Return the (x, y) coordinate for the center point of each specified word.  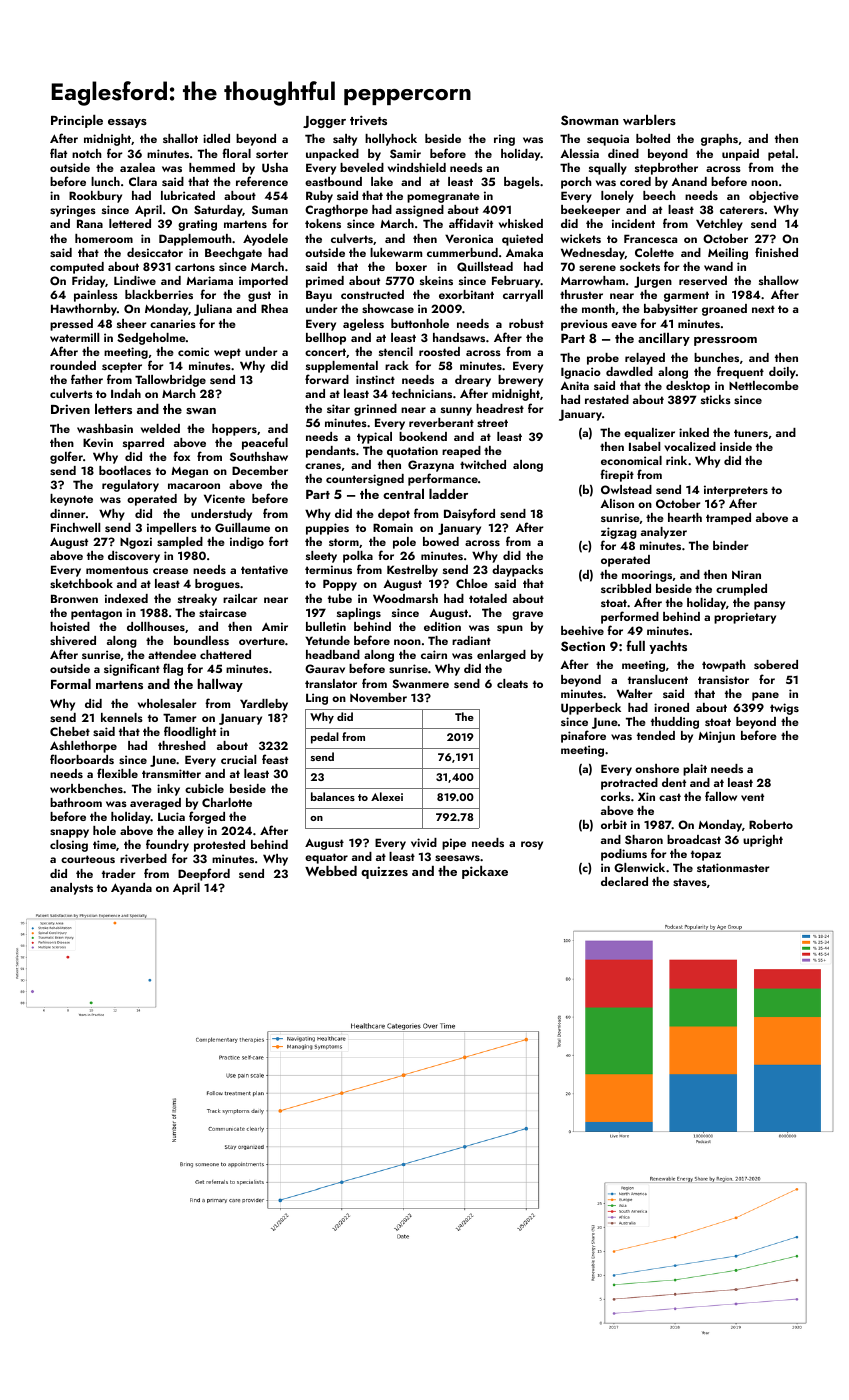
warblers (649, 120)
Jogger (324, 122)
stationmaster (733, 867)
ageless (363, 325)
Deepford (204, 874)
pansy (769, 605)
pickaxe (485, 872)
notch (87, 153)
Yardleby (264, 705)
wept (227, 353)
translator (331, 683)
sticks (716, 399)
